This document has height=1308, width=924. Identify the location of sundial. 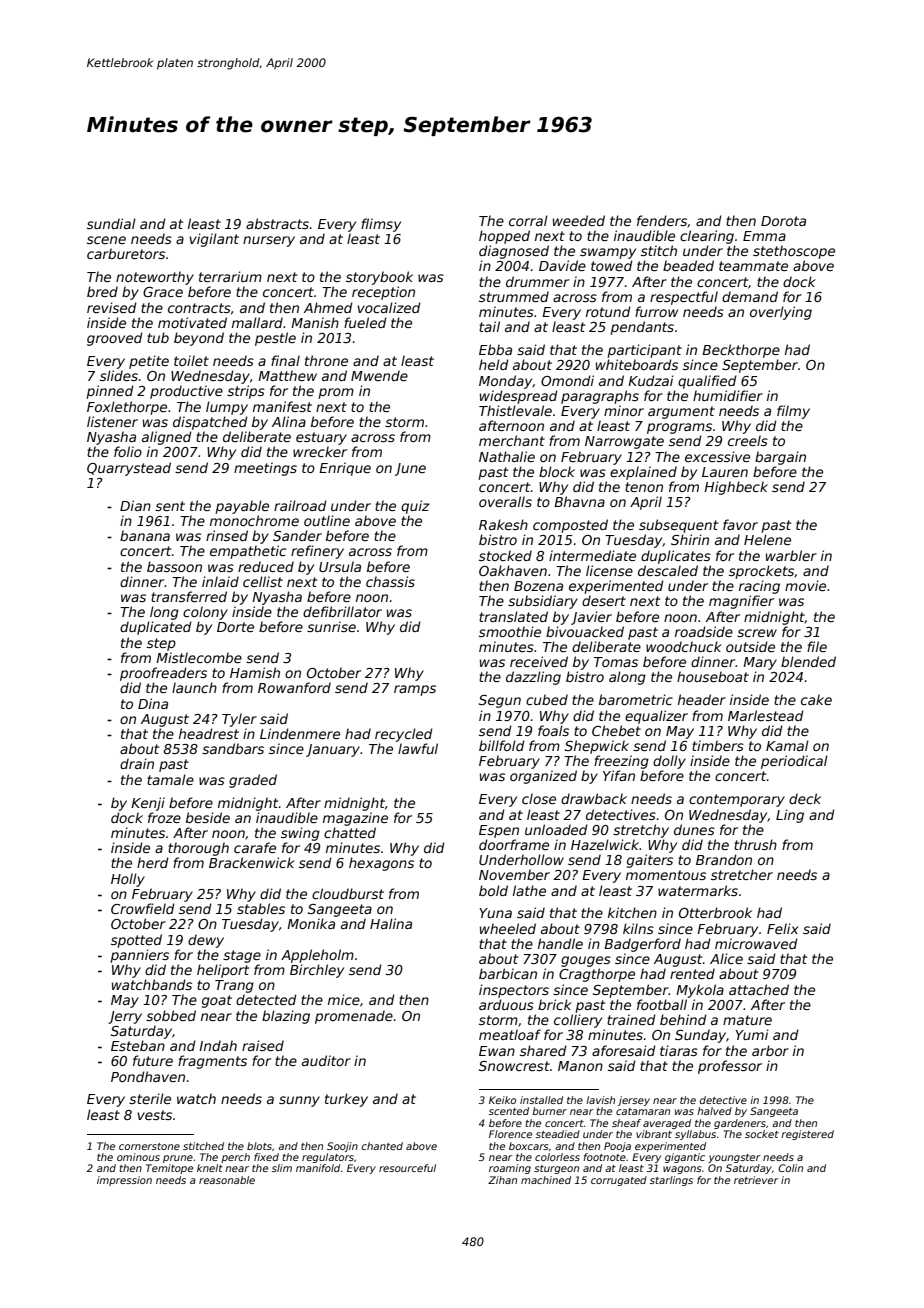
(111, 223).
